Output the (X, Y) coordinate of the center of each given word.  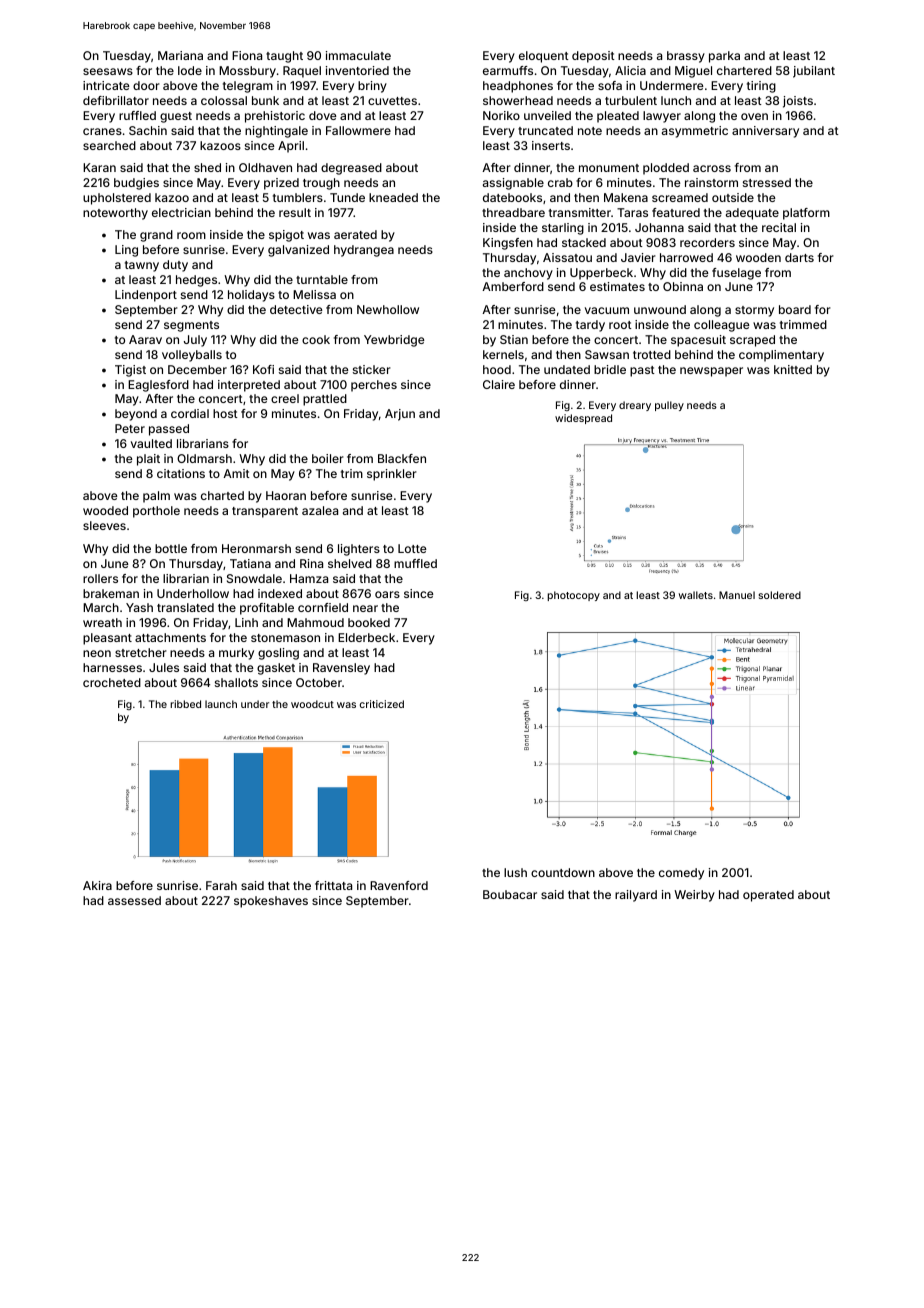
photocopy (573, 596)
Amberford (513, 286)
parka (724, 57)
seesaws (108, 71)
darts (799, 257)
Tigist (130, 371)
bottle (171, 548)
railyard (636, 896)
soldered (780, 595)
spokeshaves (271, 902)
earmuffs (508, 70)
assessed (134, 900)
